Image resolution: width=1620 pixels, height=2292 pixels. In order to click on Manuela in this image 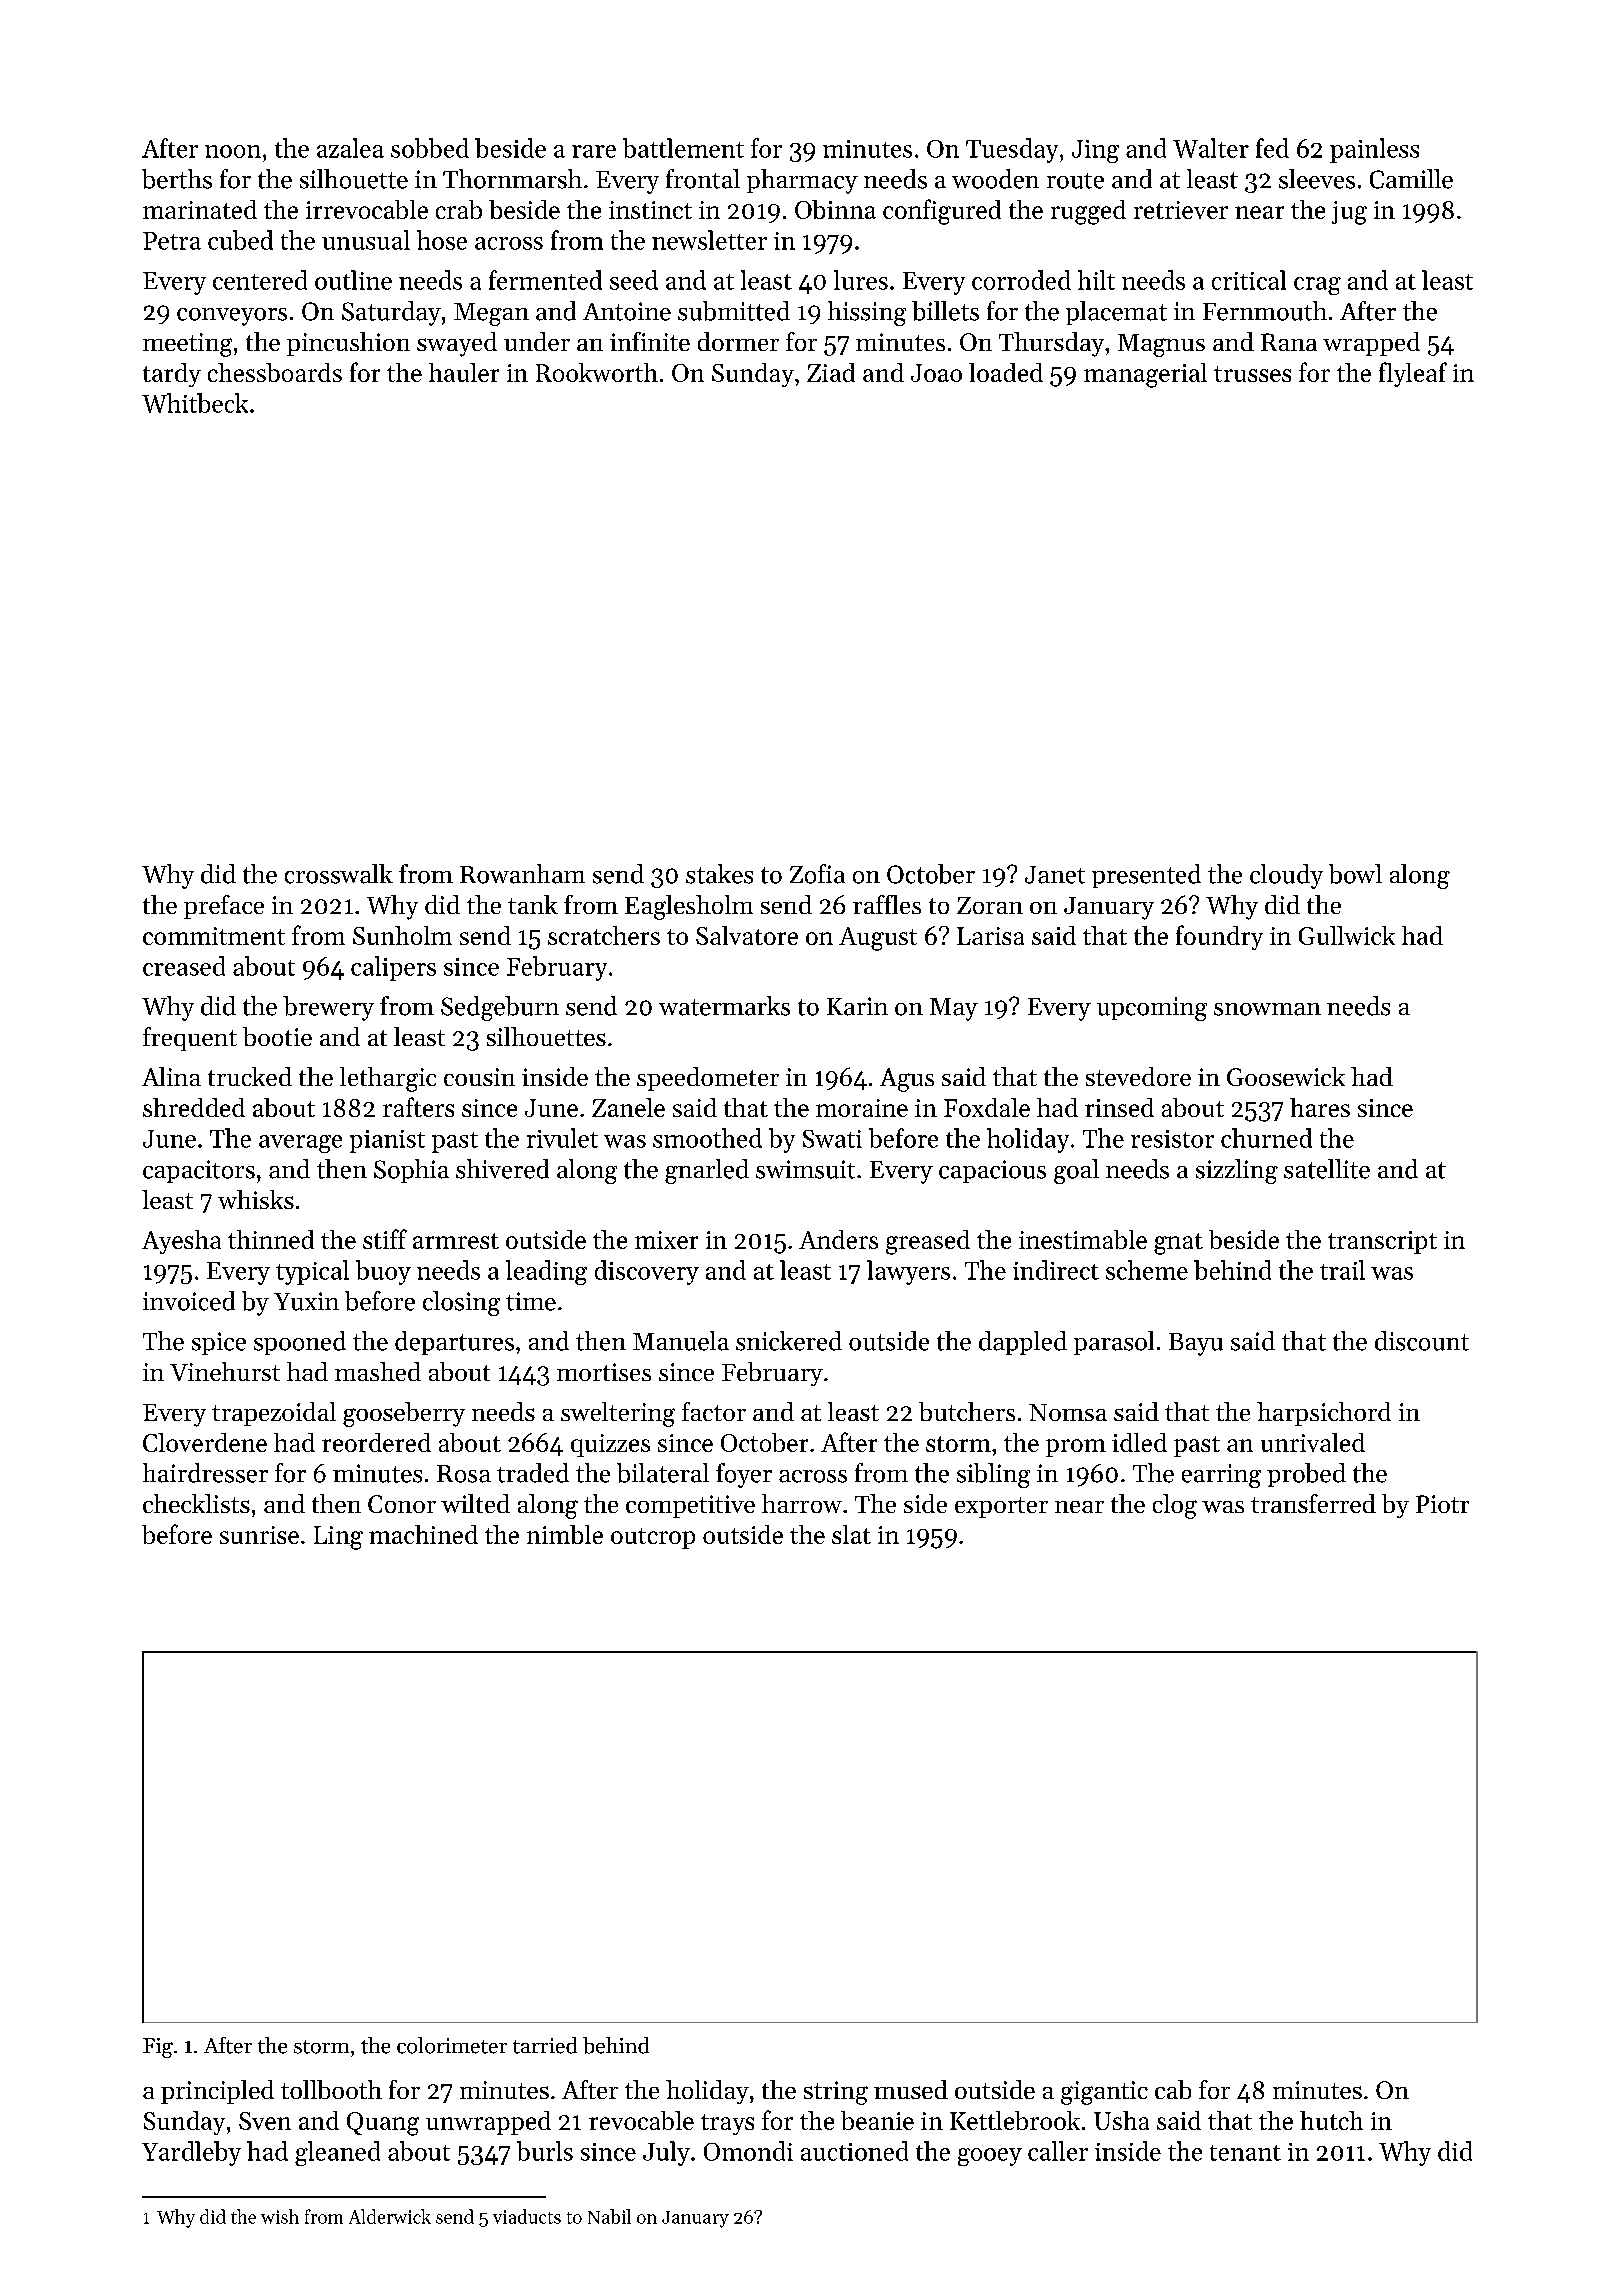, I will do `click(681, 1341)`.
